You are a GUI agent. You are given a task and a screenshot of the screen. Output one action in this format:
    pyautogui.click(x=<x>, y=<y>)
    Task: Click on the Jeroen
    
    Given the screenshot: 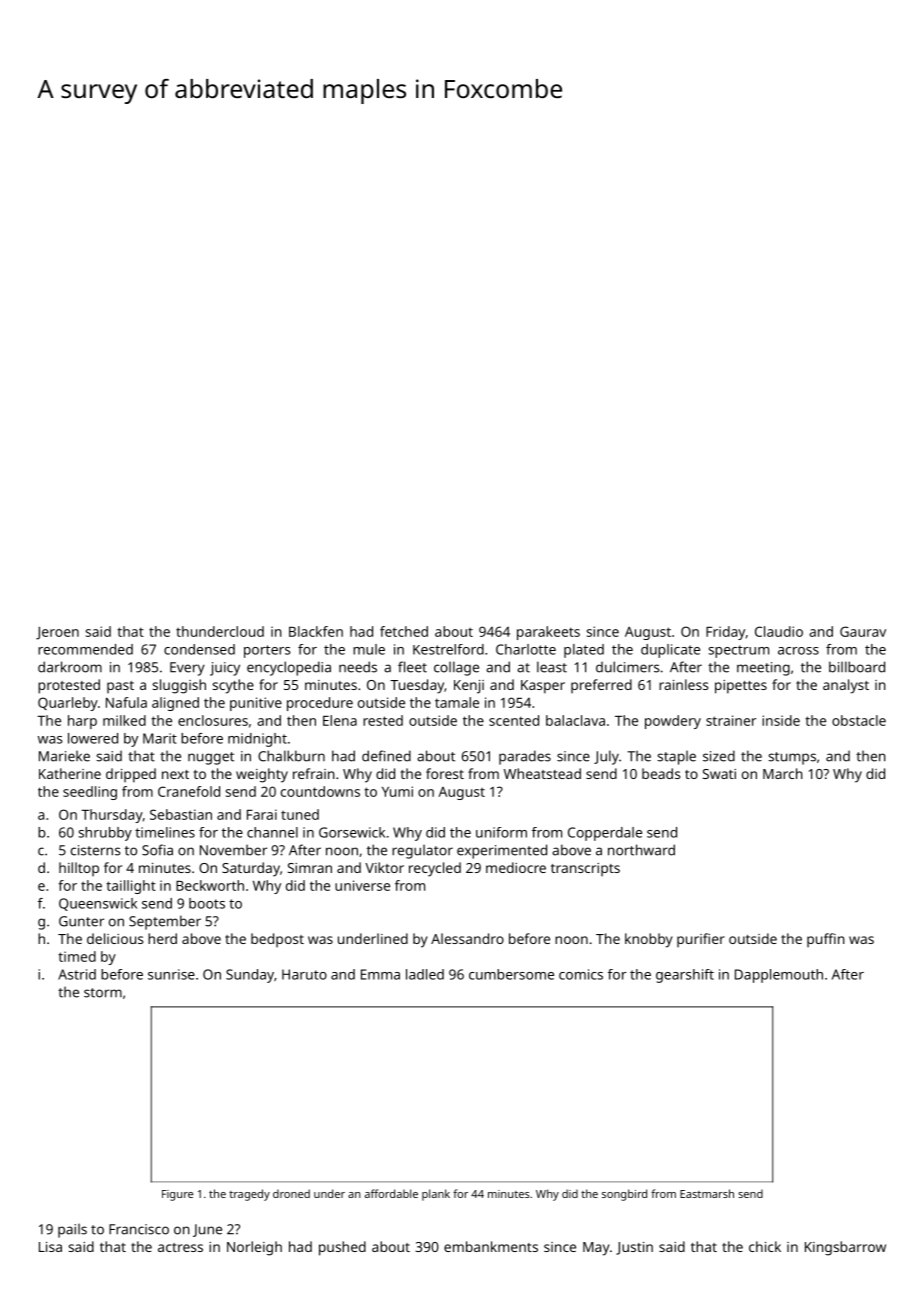 What is the action you would take?
    pyautogui.click(x=57, y=633)
